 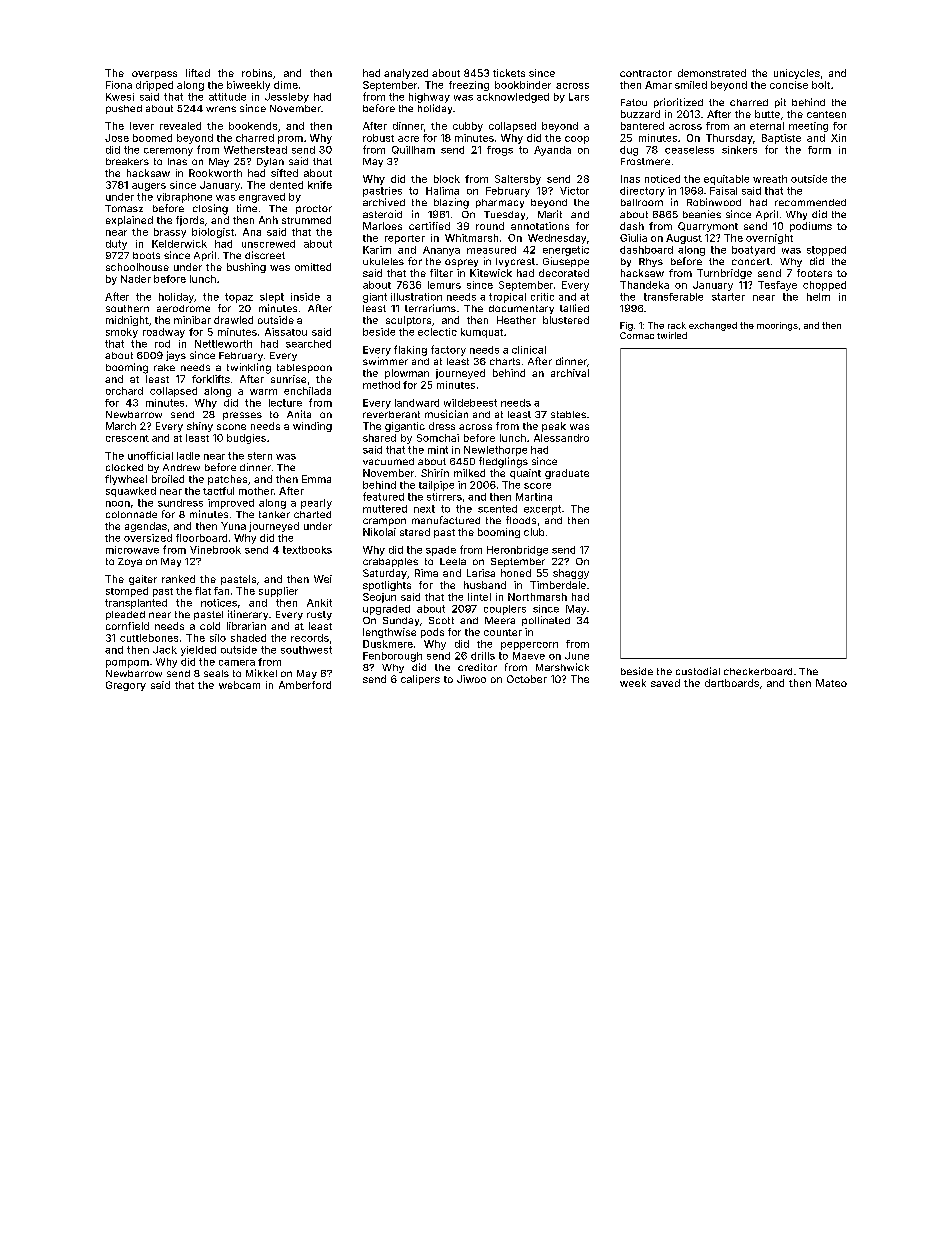 What do you see at coordinates (429, 226) in the image?
I see `certified` at bounding box center [429, 226].
